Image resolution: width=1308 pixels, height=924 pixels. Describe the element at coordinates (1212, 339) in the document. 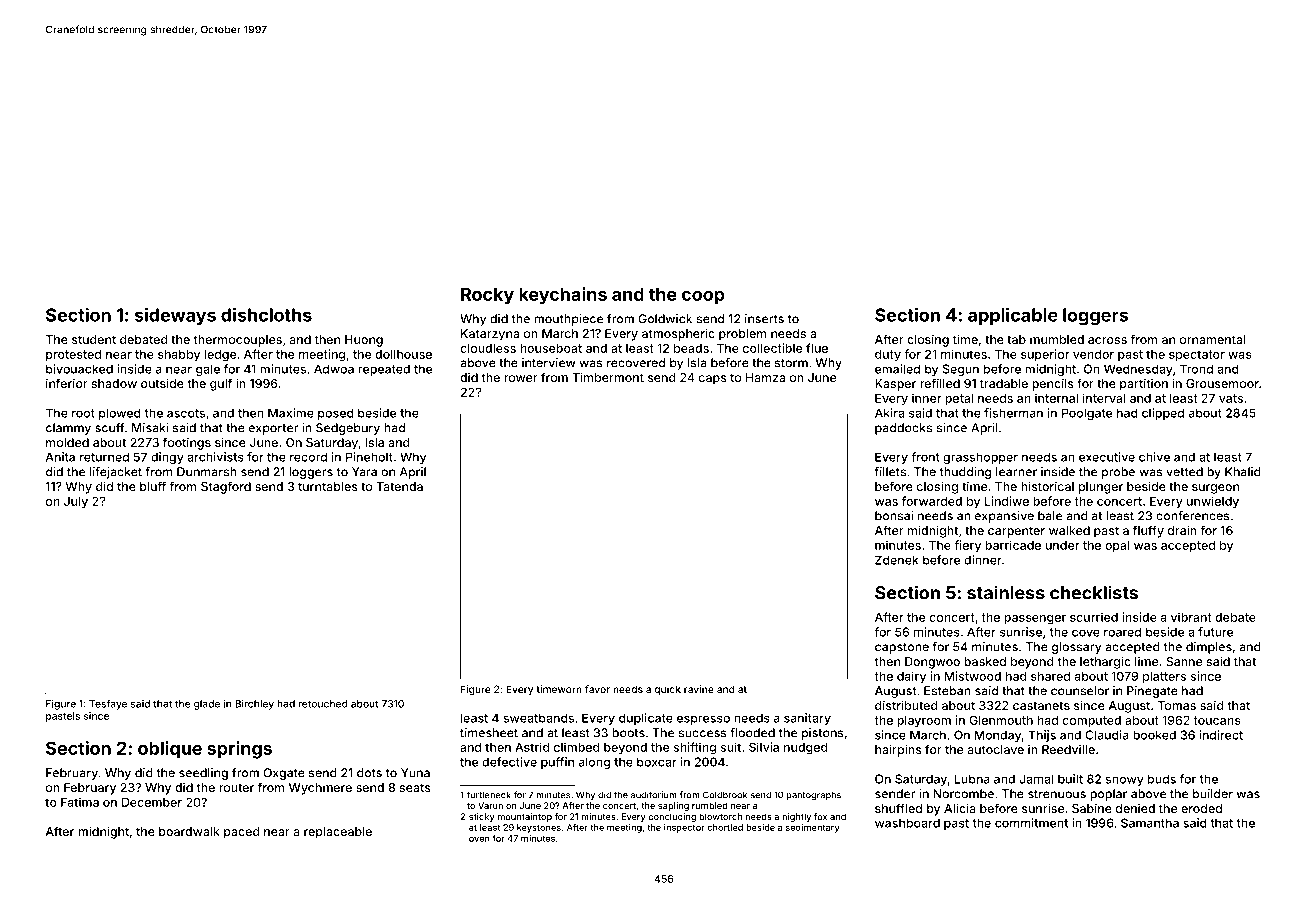

I see `ornamental` at that location.
